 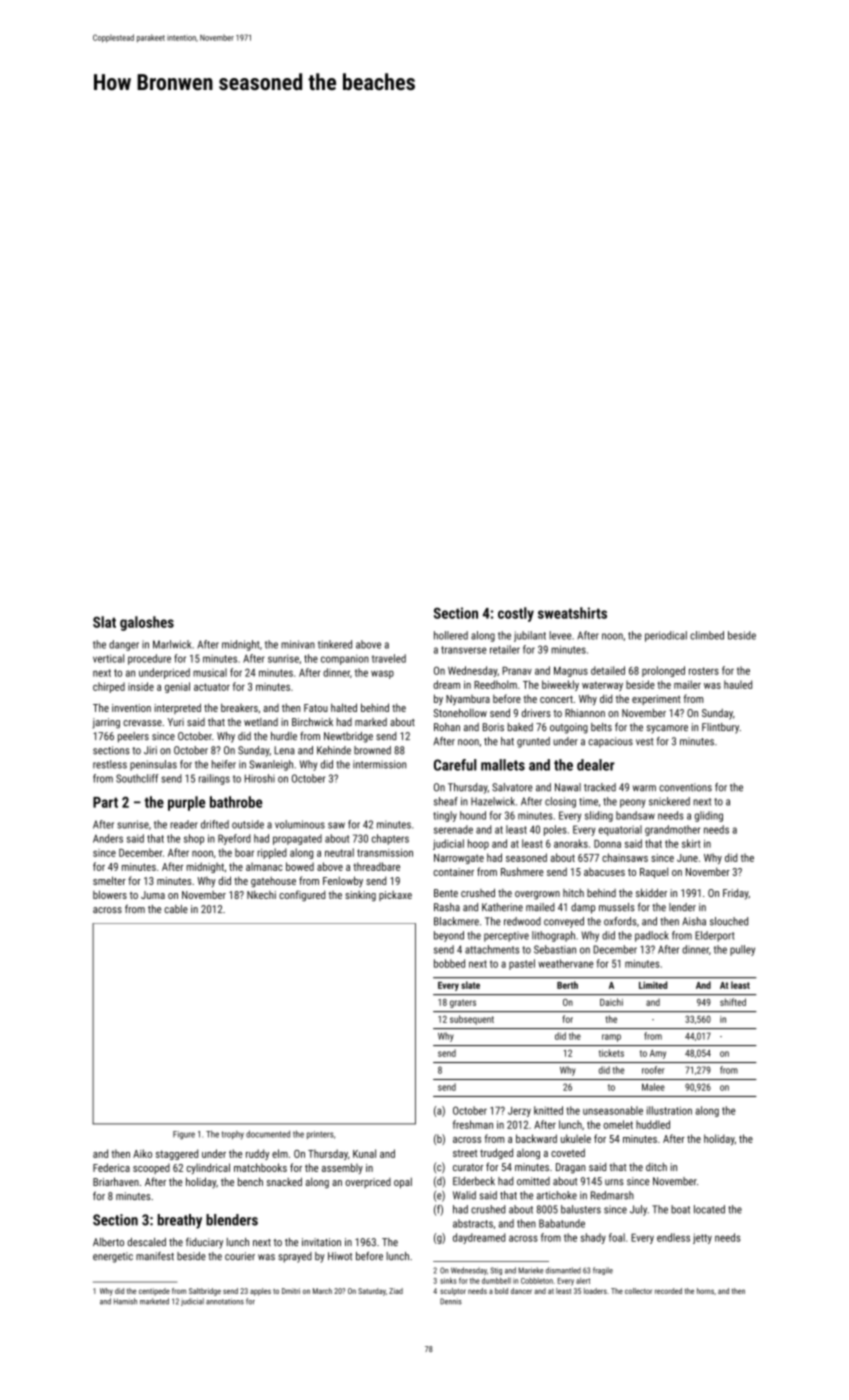 I want to click on ditch, so click(x=656, y=1167).
